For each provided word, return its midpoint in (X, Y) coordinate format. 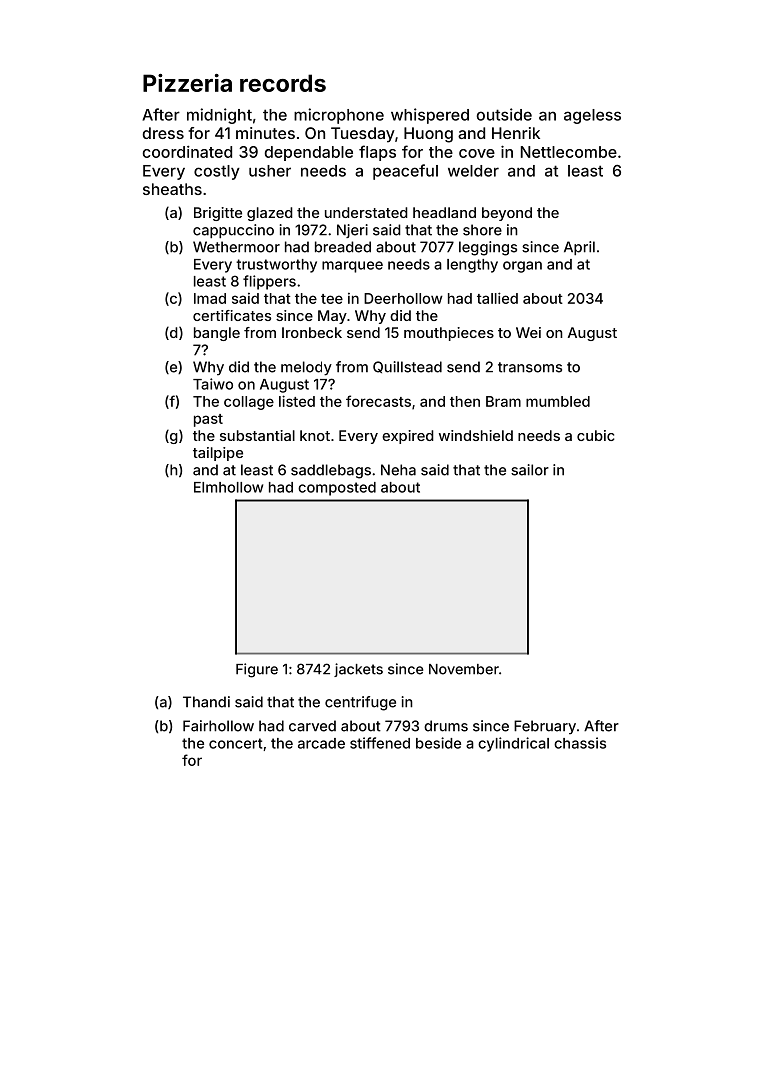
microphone (339, 116)
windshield (476, 435)
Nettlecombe (569, 152)
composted (337, 489)
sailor (530, 470)
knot (315, 435)
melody (306, 368)
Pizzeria (187, 83)
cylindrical (513, 744)
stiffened (380, 743)
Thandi (206, 702)
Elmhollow (228, 487)
